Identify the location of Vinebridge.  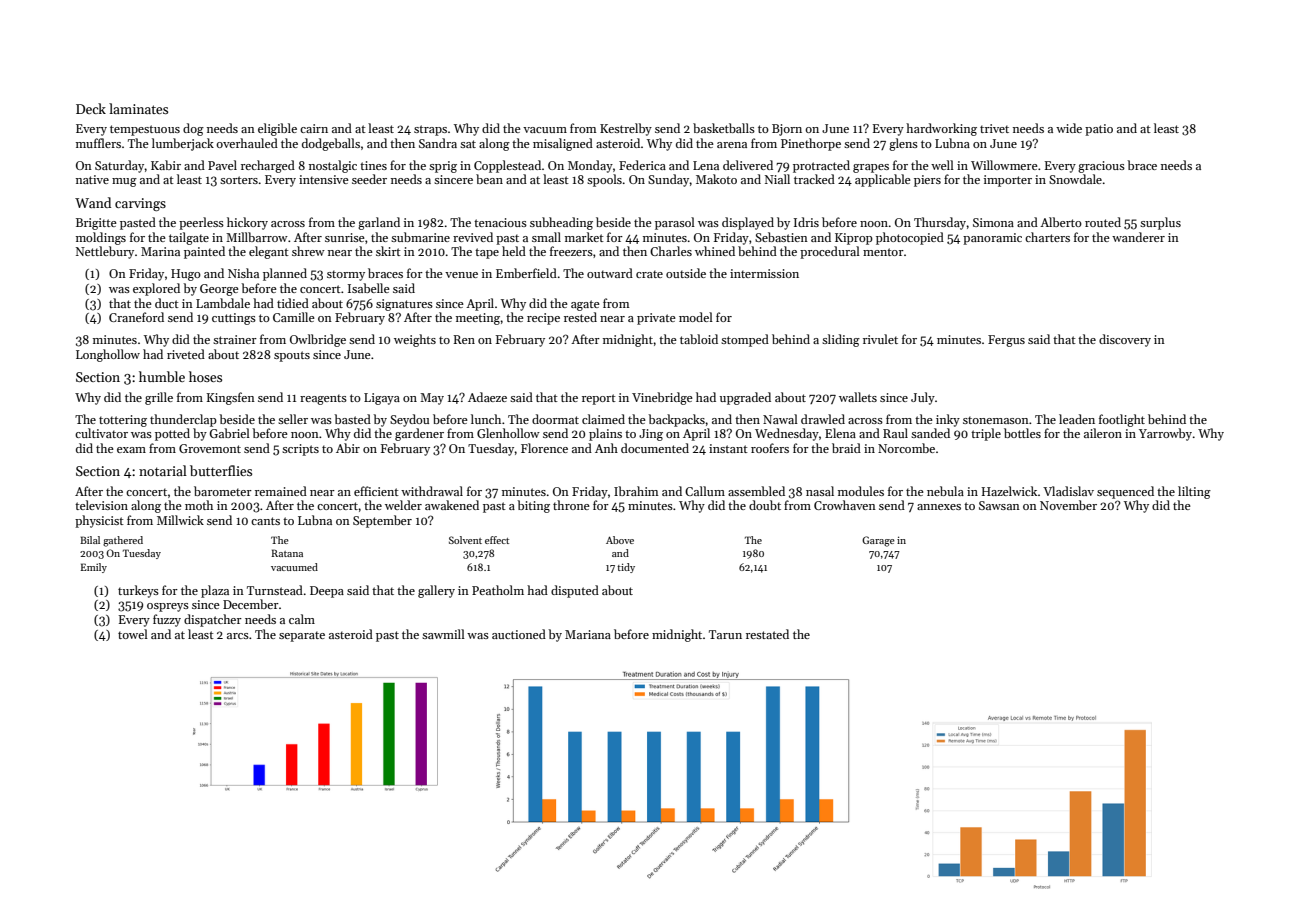
(662, 398).
